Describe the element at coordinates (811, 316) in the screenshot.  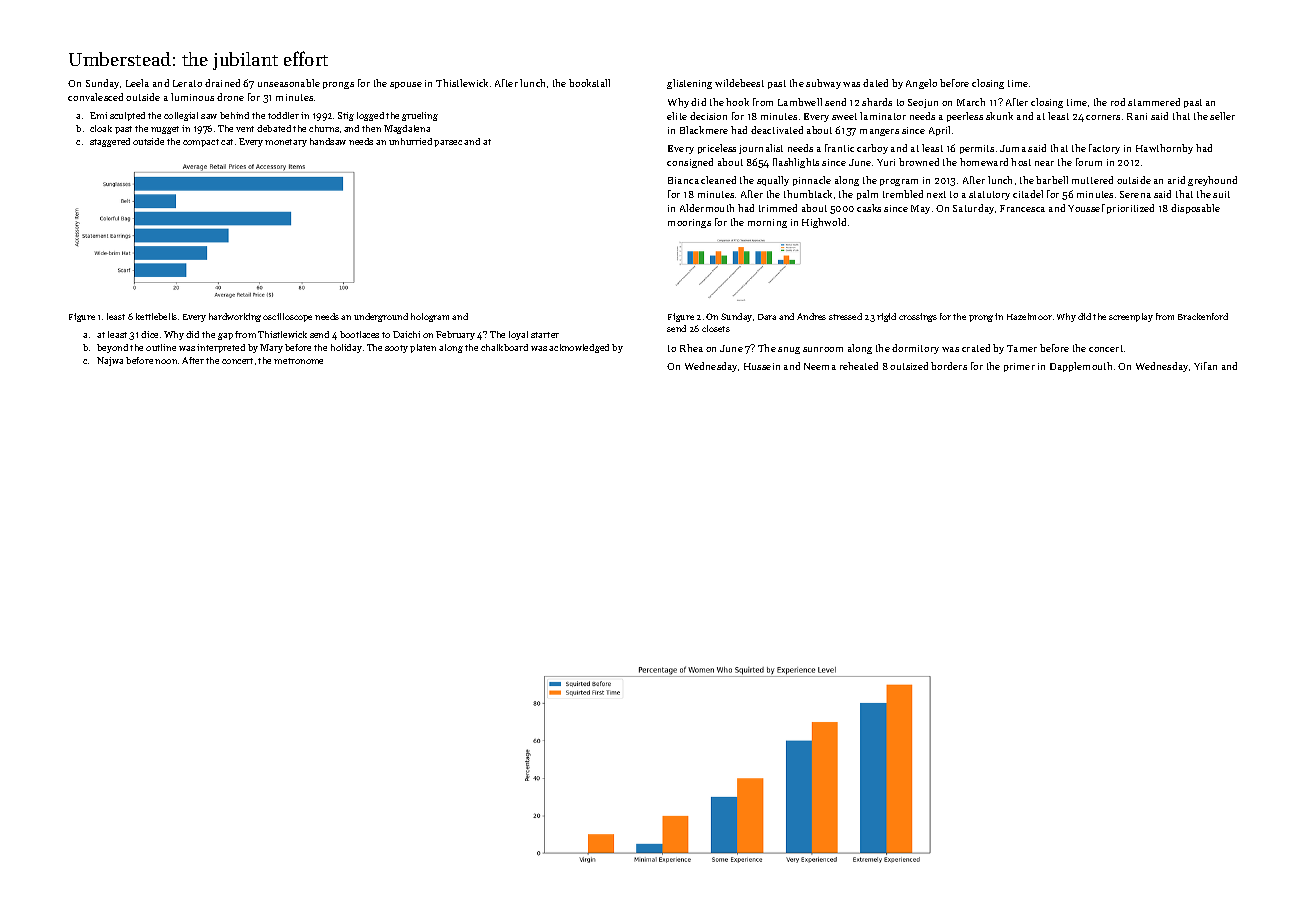
I see `Andres` at that location.
